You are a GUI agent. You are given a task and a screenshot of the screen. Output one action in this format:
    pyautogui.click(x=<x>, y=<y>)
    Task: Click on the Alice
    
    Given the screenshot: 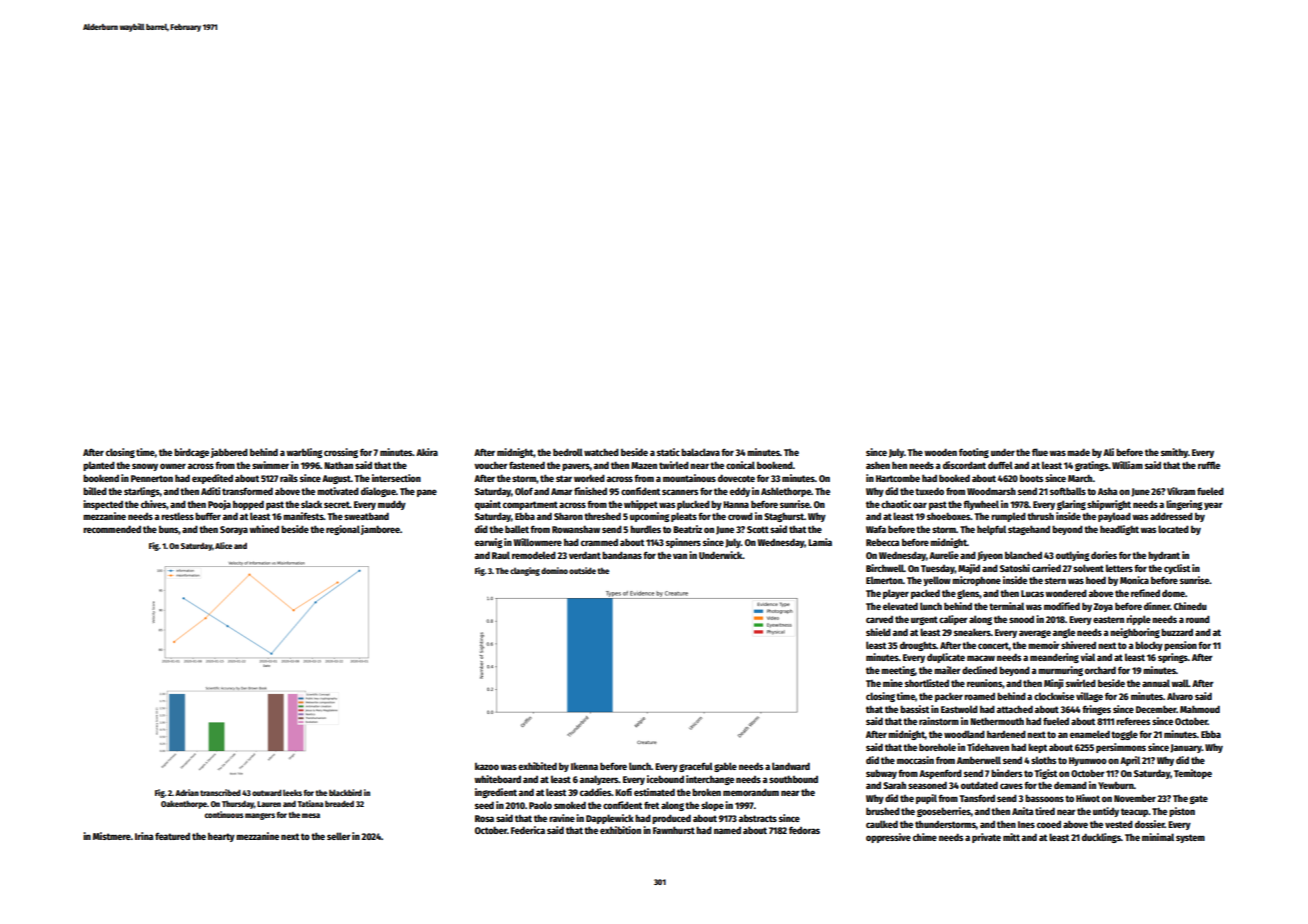 What is the action you would take?
    pyautogui.click(x=223, y=545)
